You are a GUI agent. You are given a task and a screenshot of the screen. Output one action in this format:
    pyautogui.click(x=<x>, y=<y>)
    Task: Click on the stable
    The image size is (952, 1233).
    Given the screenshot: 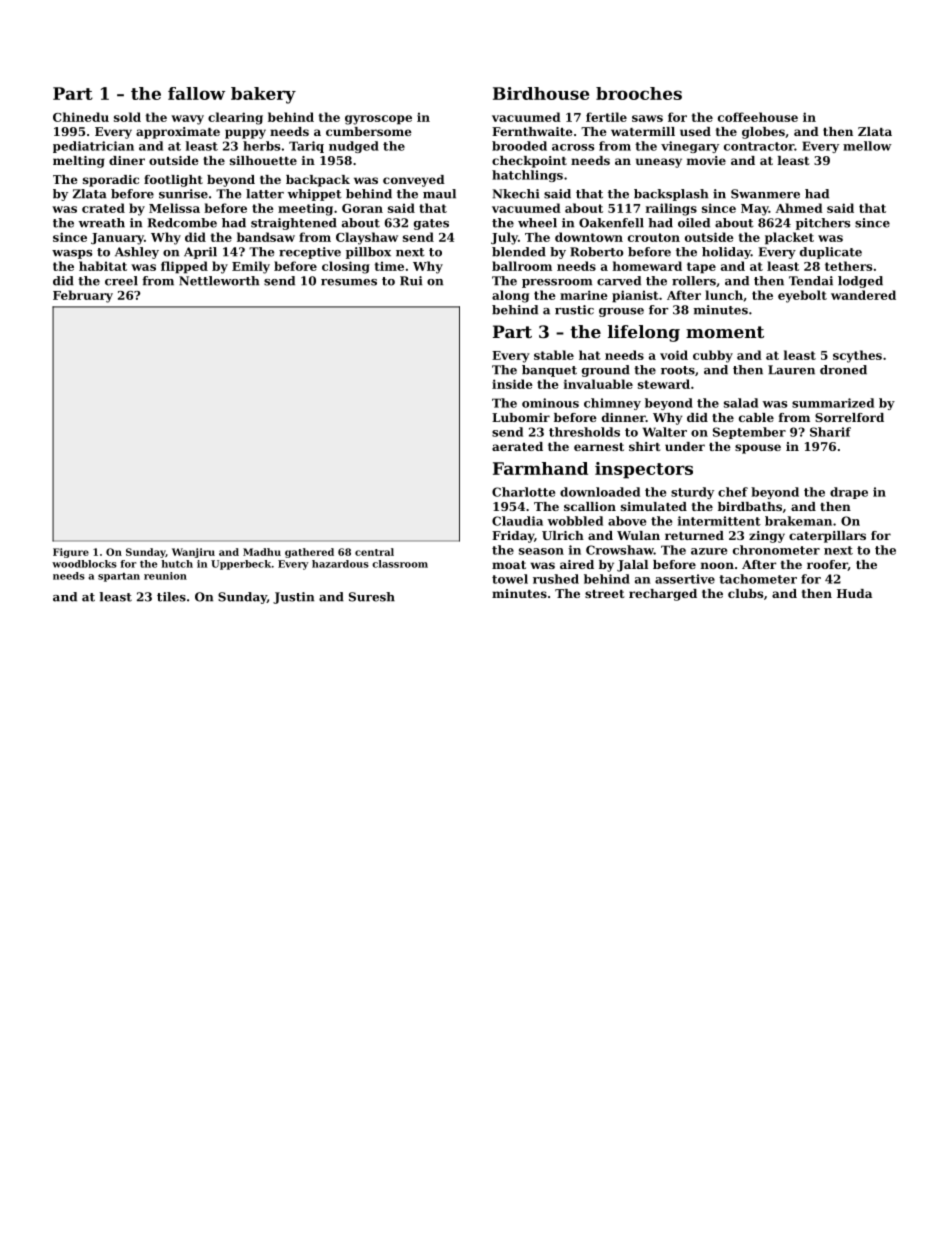 What is the action you would take?
    pyautogui.click(x=554, y=355)
